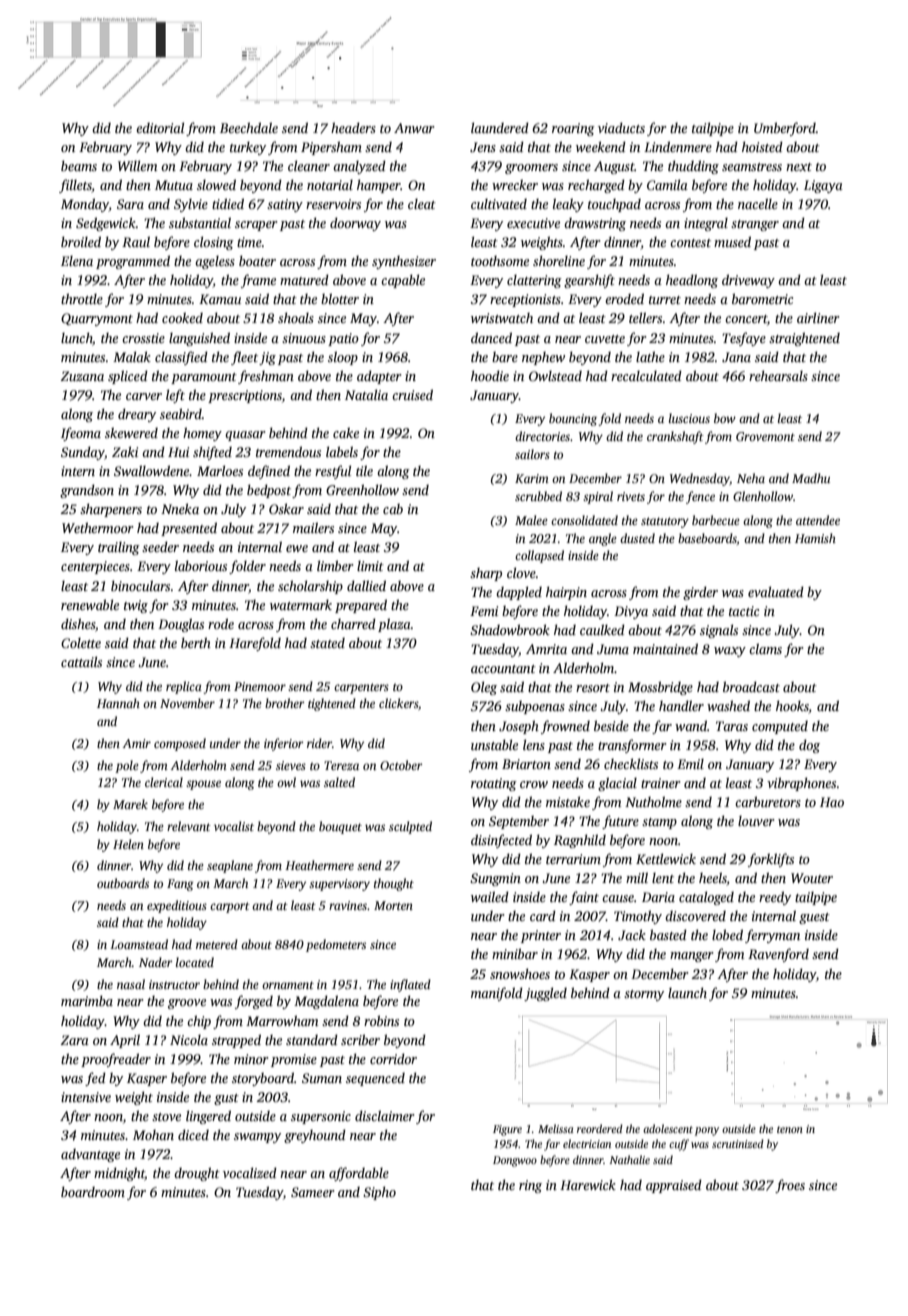 Image resolution: width=908 pixels, height=1316 pixels. Describe the element at coordinates (483, 147) in the document. I see `Jens` at that location.
